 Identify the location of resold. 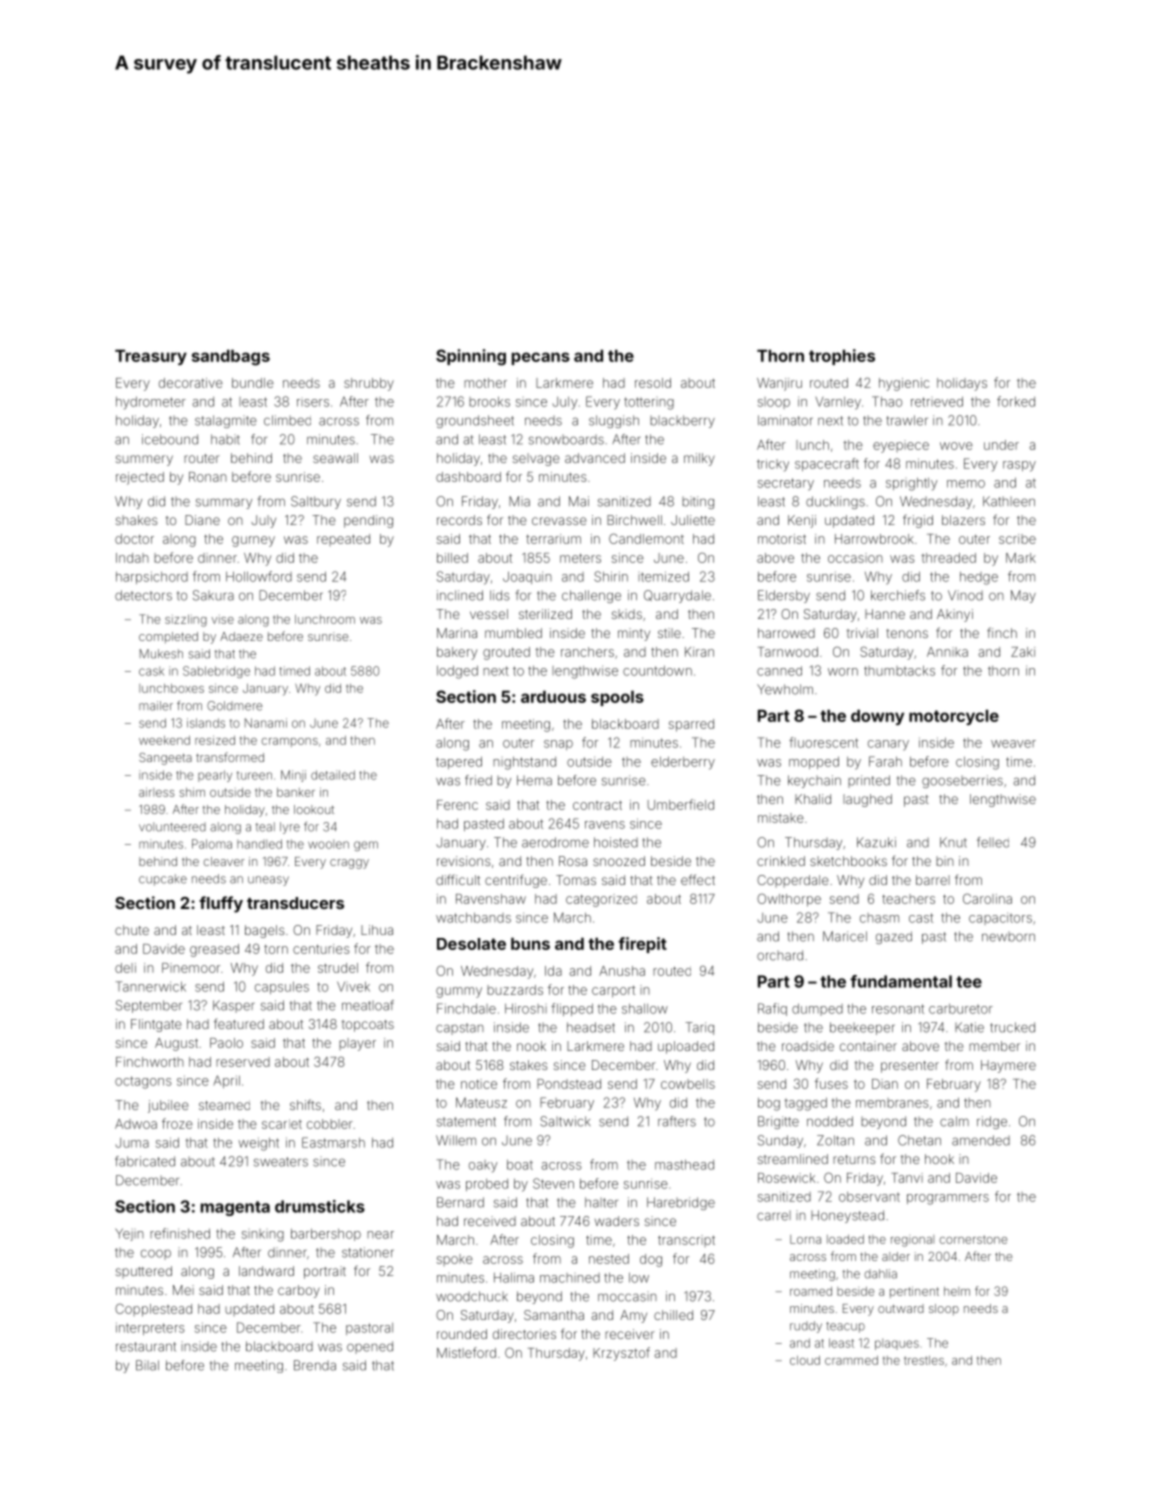
(653, 383).
